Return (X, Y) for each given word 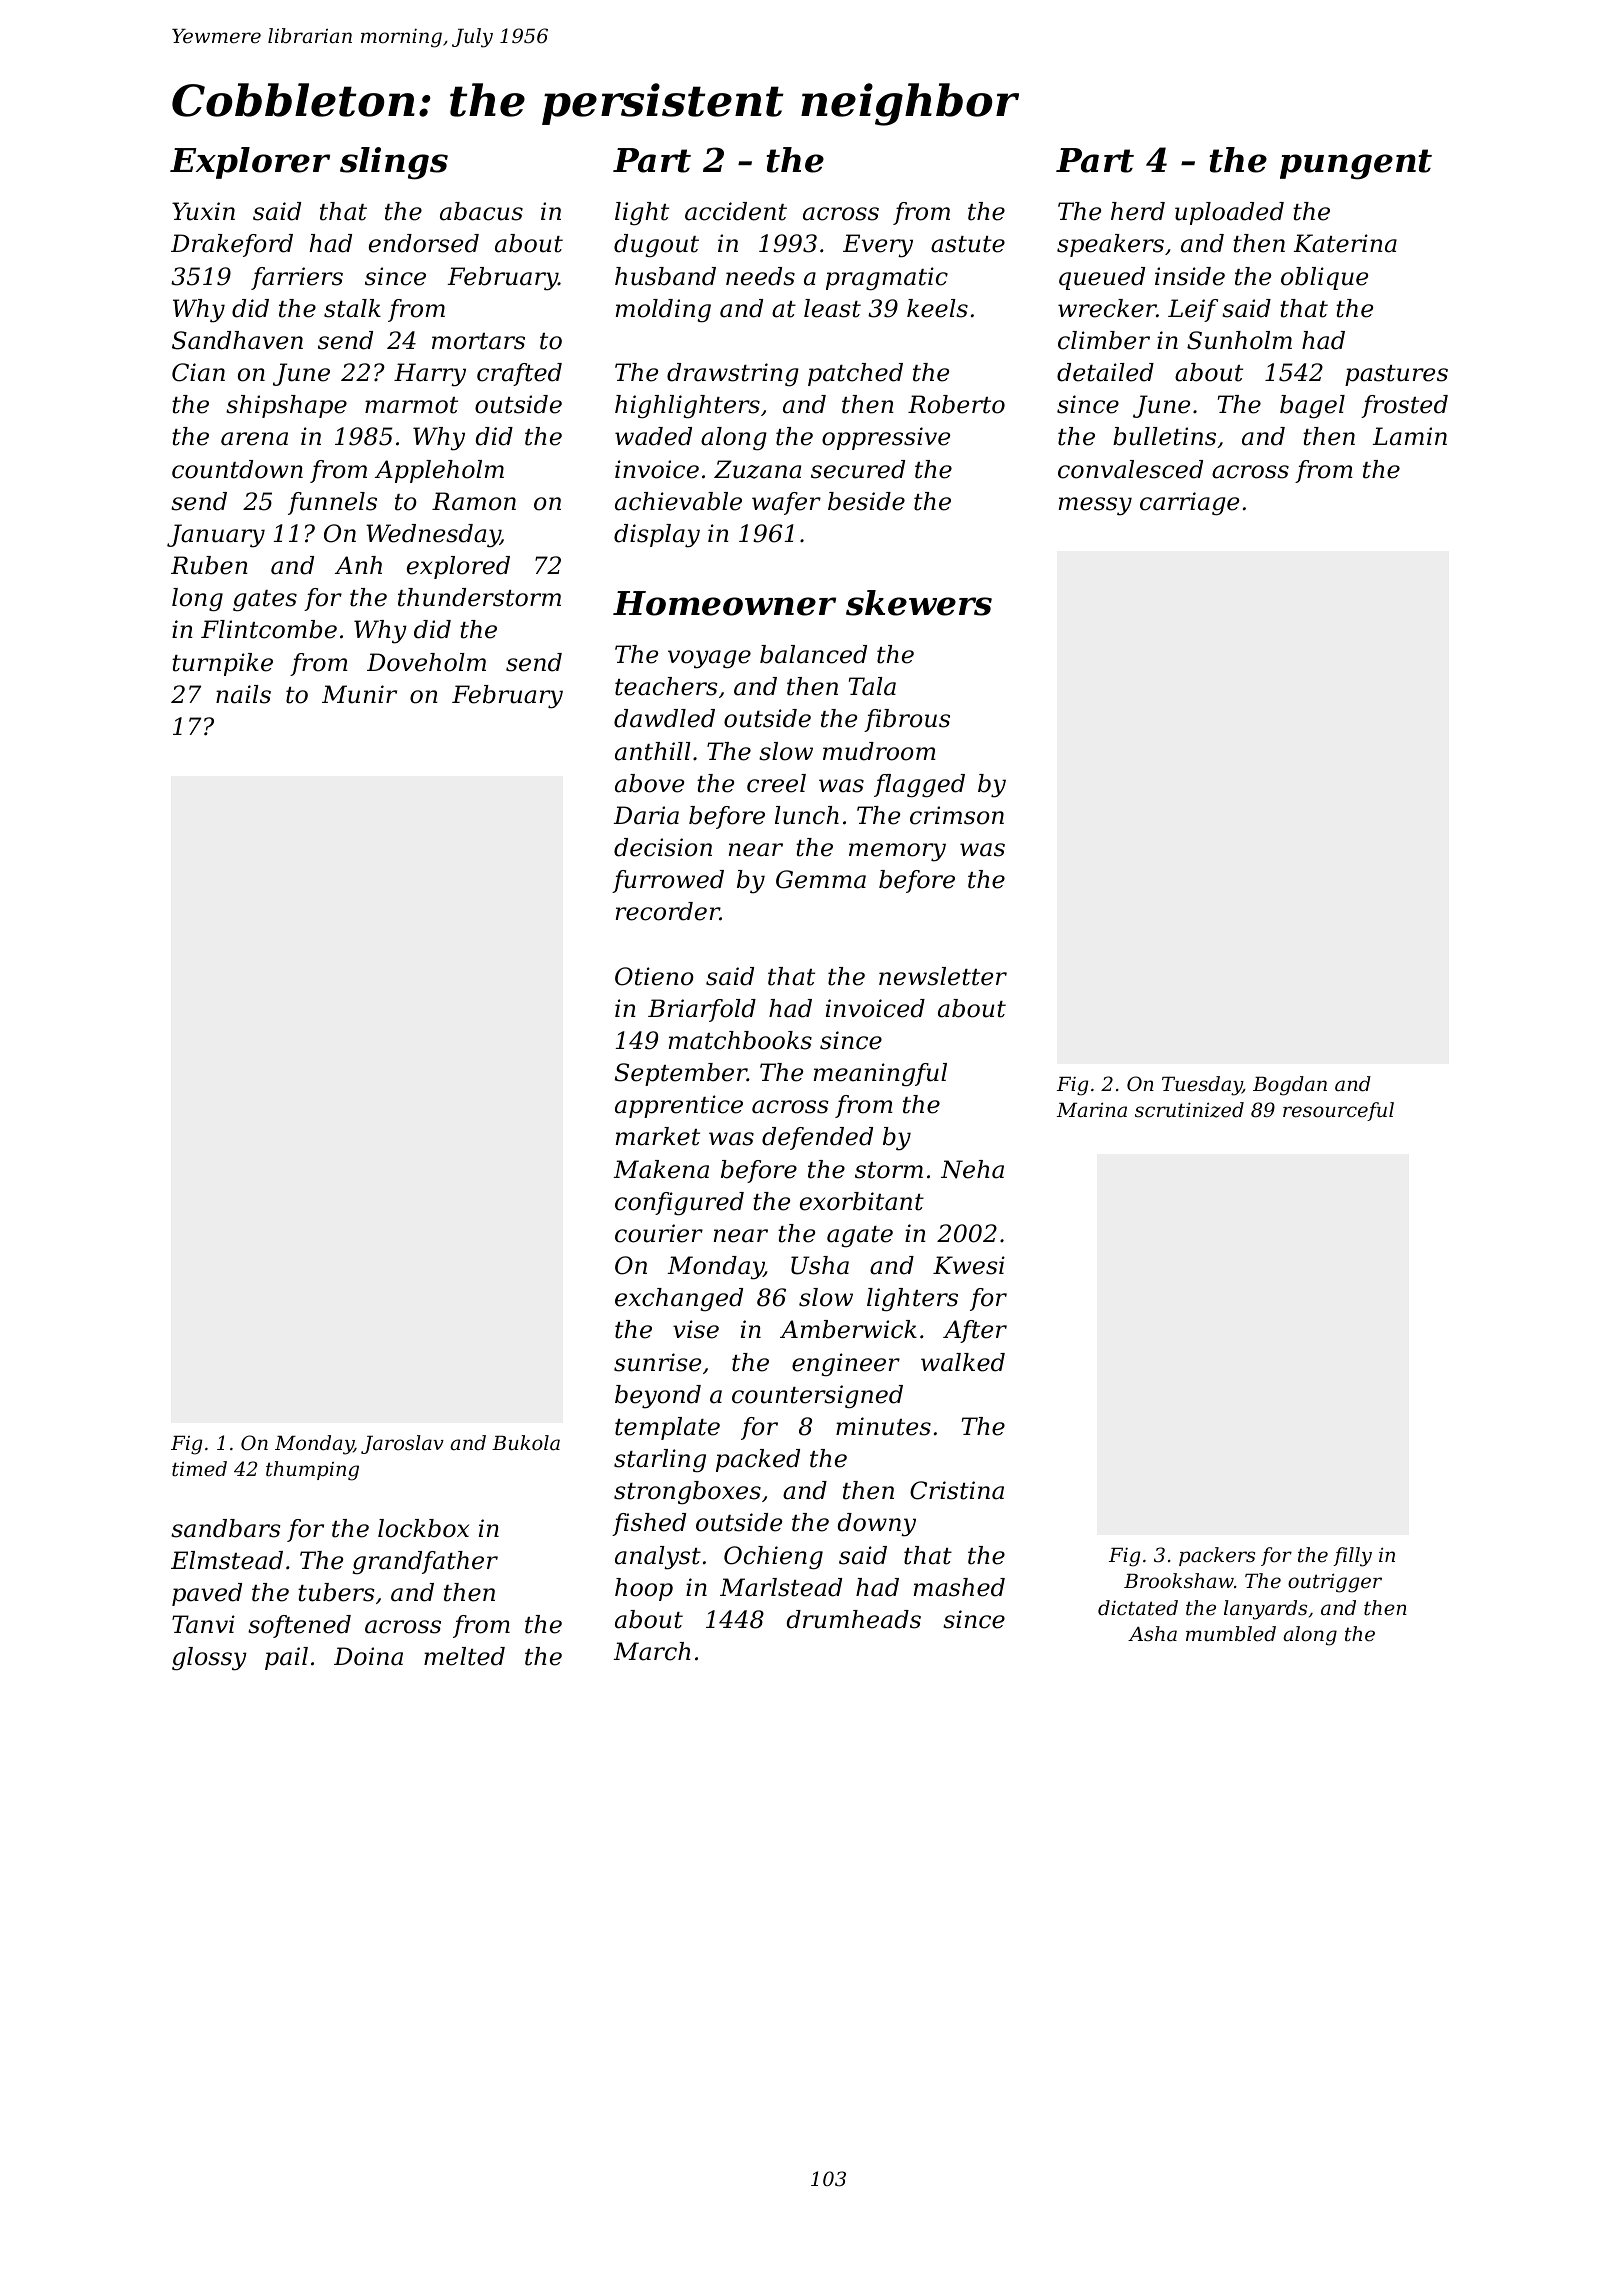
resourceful (1338, 1111)
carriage (1189, 504)
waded (653, 436)
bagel (1312, 407)
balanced (813, 654)
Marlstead (781, 1587)
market (658, 1136)
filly (1352, 1557)
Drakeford (232, 245)
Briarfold (702, 1010)
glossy (209, 1659)
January (216, 536)
